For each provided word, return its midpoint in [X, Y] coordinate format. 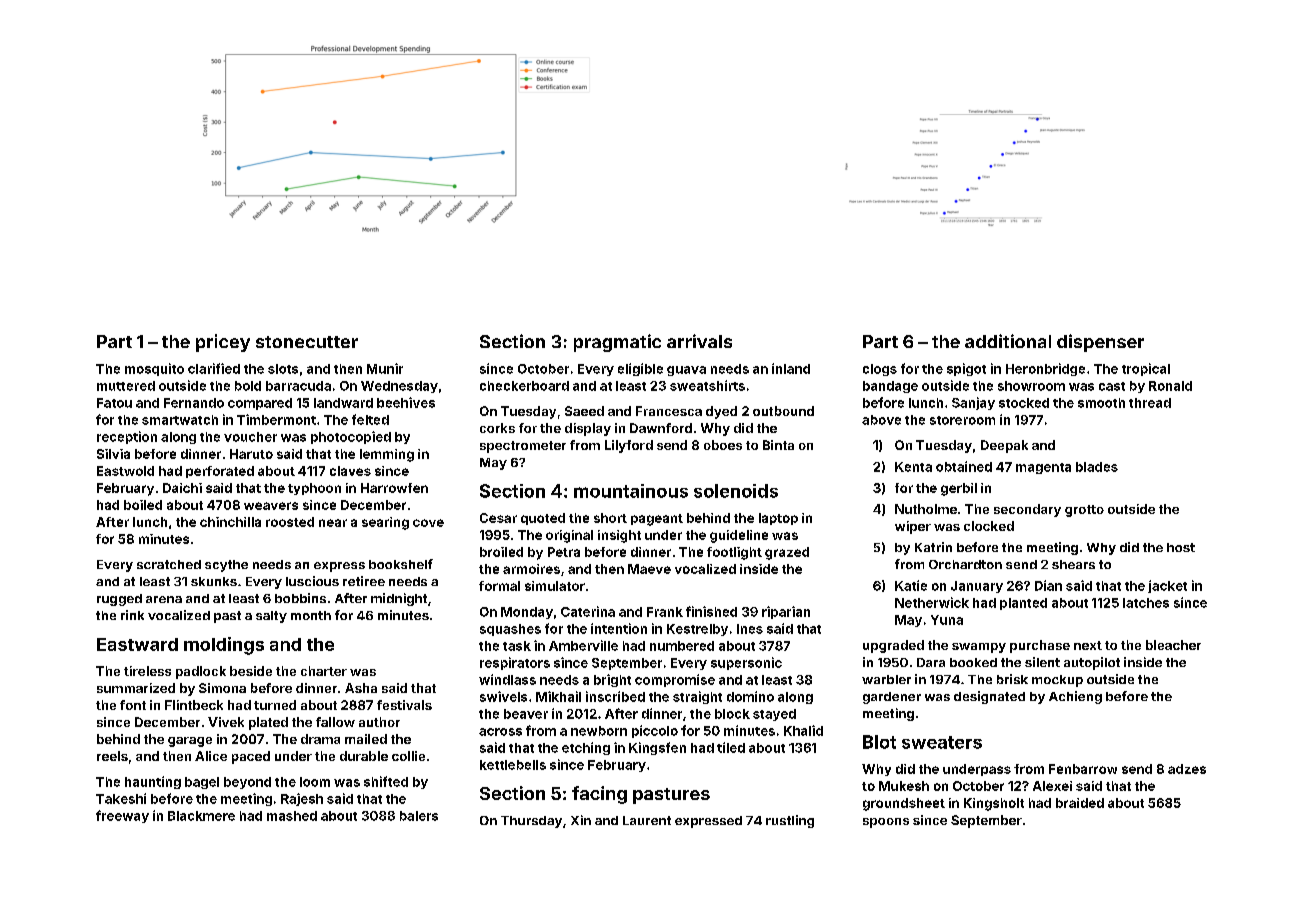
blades [1097, 467]
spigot [966, 369]
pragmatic [617, 343]
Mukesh [904, 786]
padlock [201, 672]
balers [419, 816]
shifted [386, 781]
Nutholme [926, 509]
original [569, 536]
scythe [226, 566]
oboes [723, 445]
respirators [515, 663]
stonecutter [307, 342]
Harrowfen [394, 488]
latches [1146, 603]
